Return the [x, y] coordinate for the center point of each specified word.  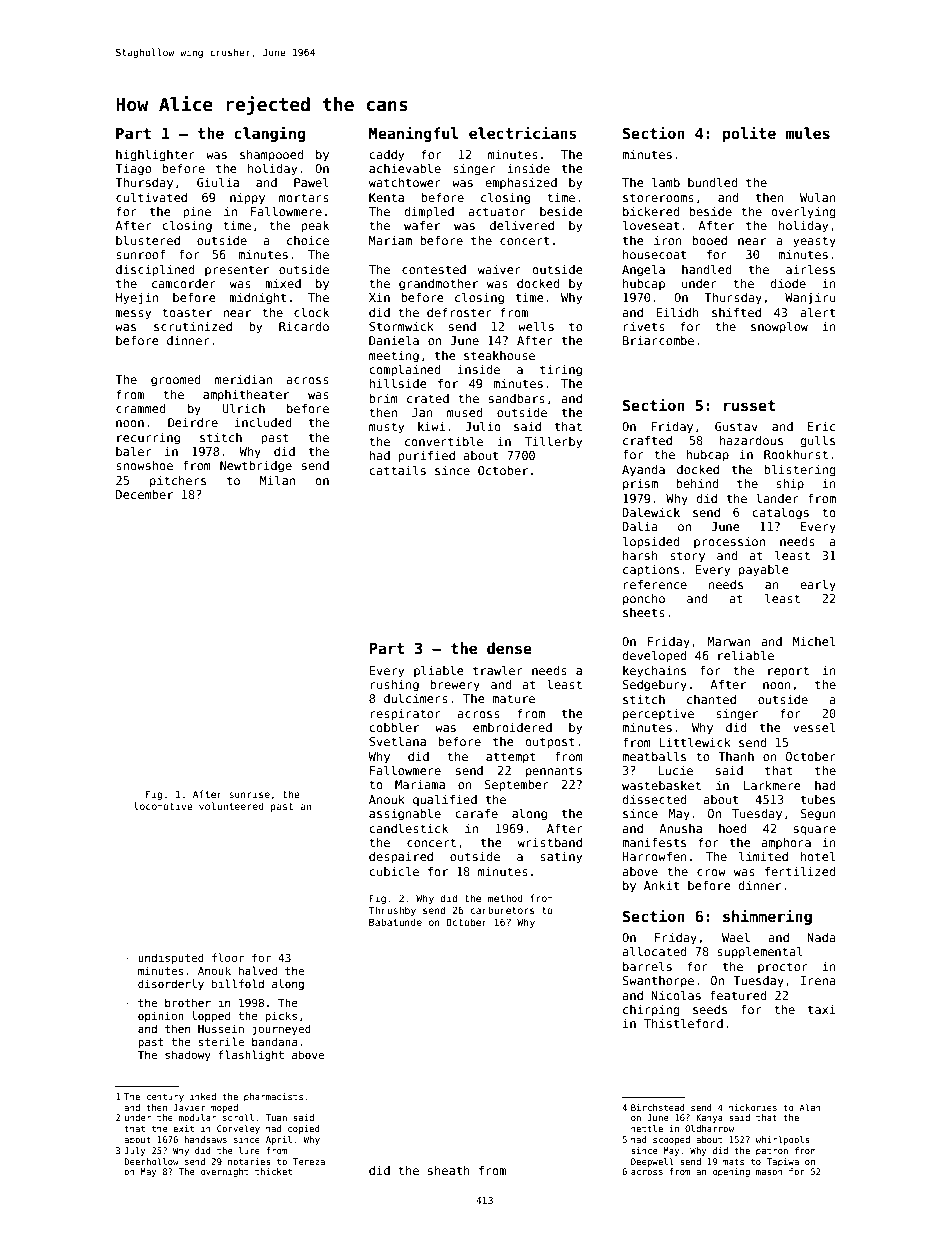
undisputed [171, 958]
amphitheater [246, 396]
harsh [640, 555]
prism [640, 485]
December [144, 494]
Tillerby [553, 442]
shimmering [767, 917]
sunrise [249, 794]
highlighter [155, 155]
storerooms [658, 197]
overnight [224, 1172]
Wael [736, 937]
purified [426, 457]
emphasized [521, 184]
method [505, 898]
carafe [476, 813]
